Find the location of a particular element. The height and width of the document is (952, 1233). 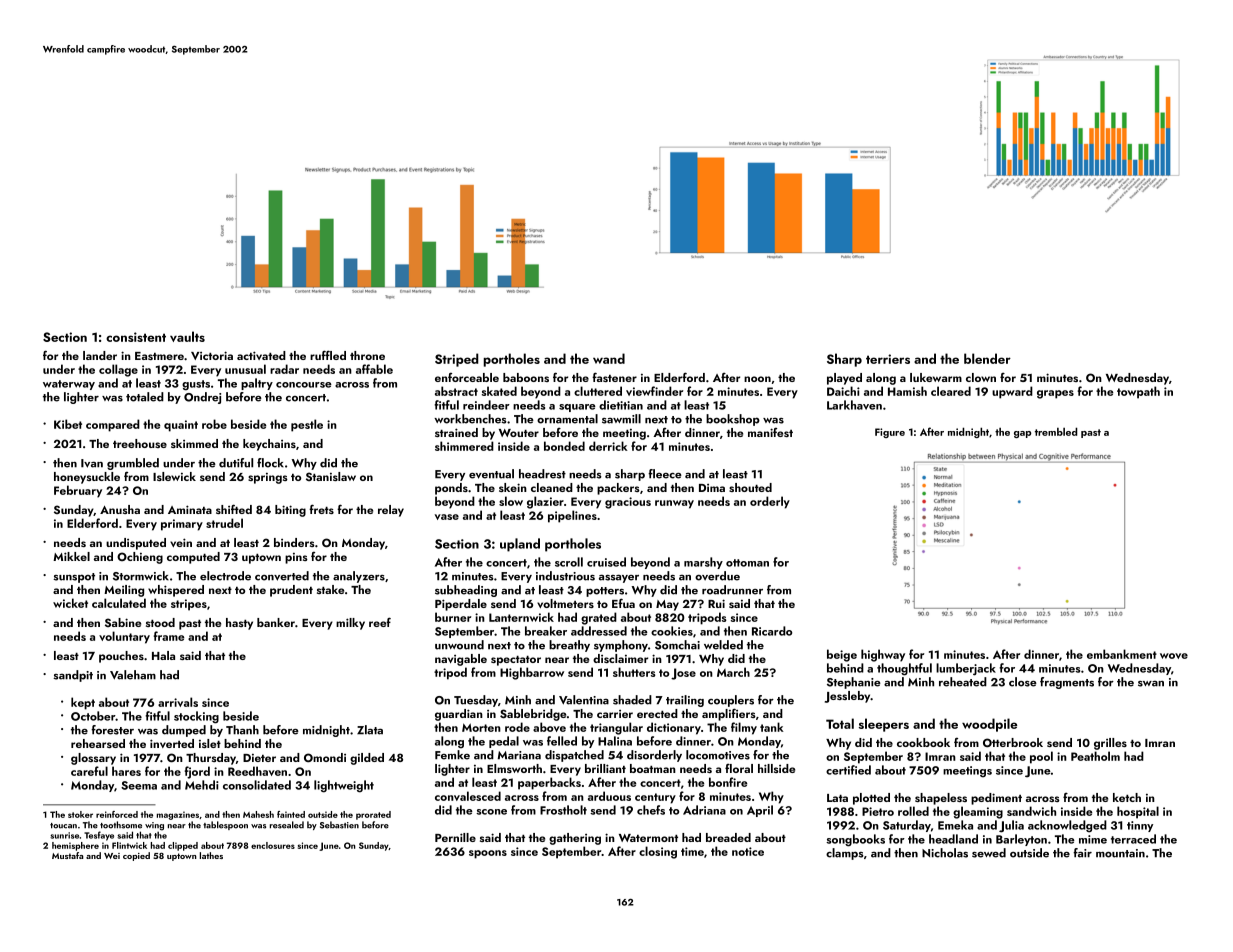

wand is located at coordinates (609, 358).
